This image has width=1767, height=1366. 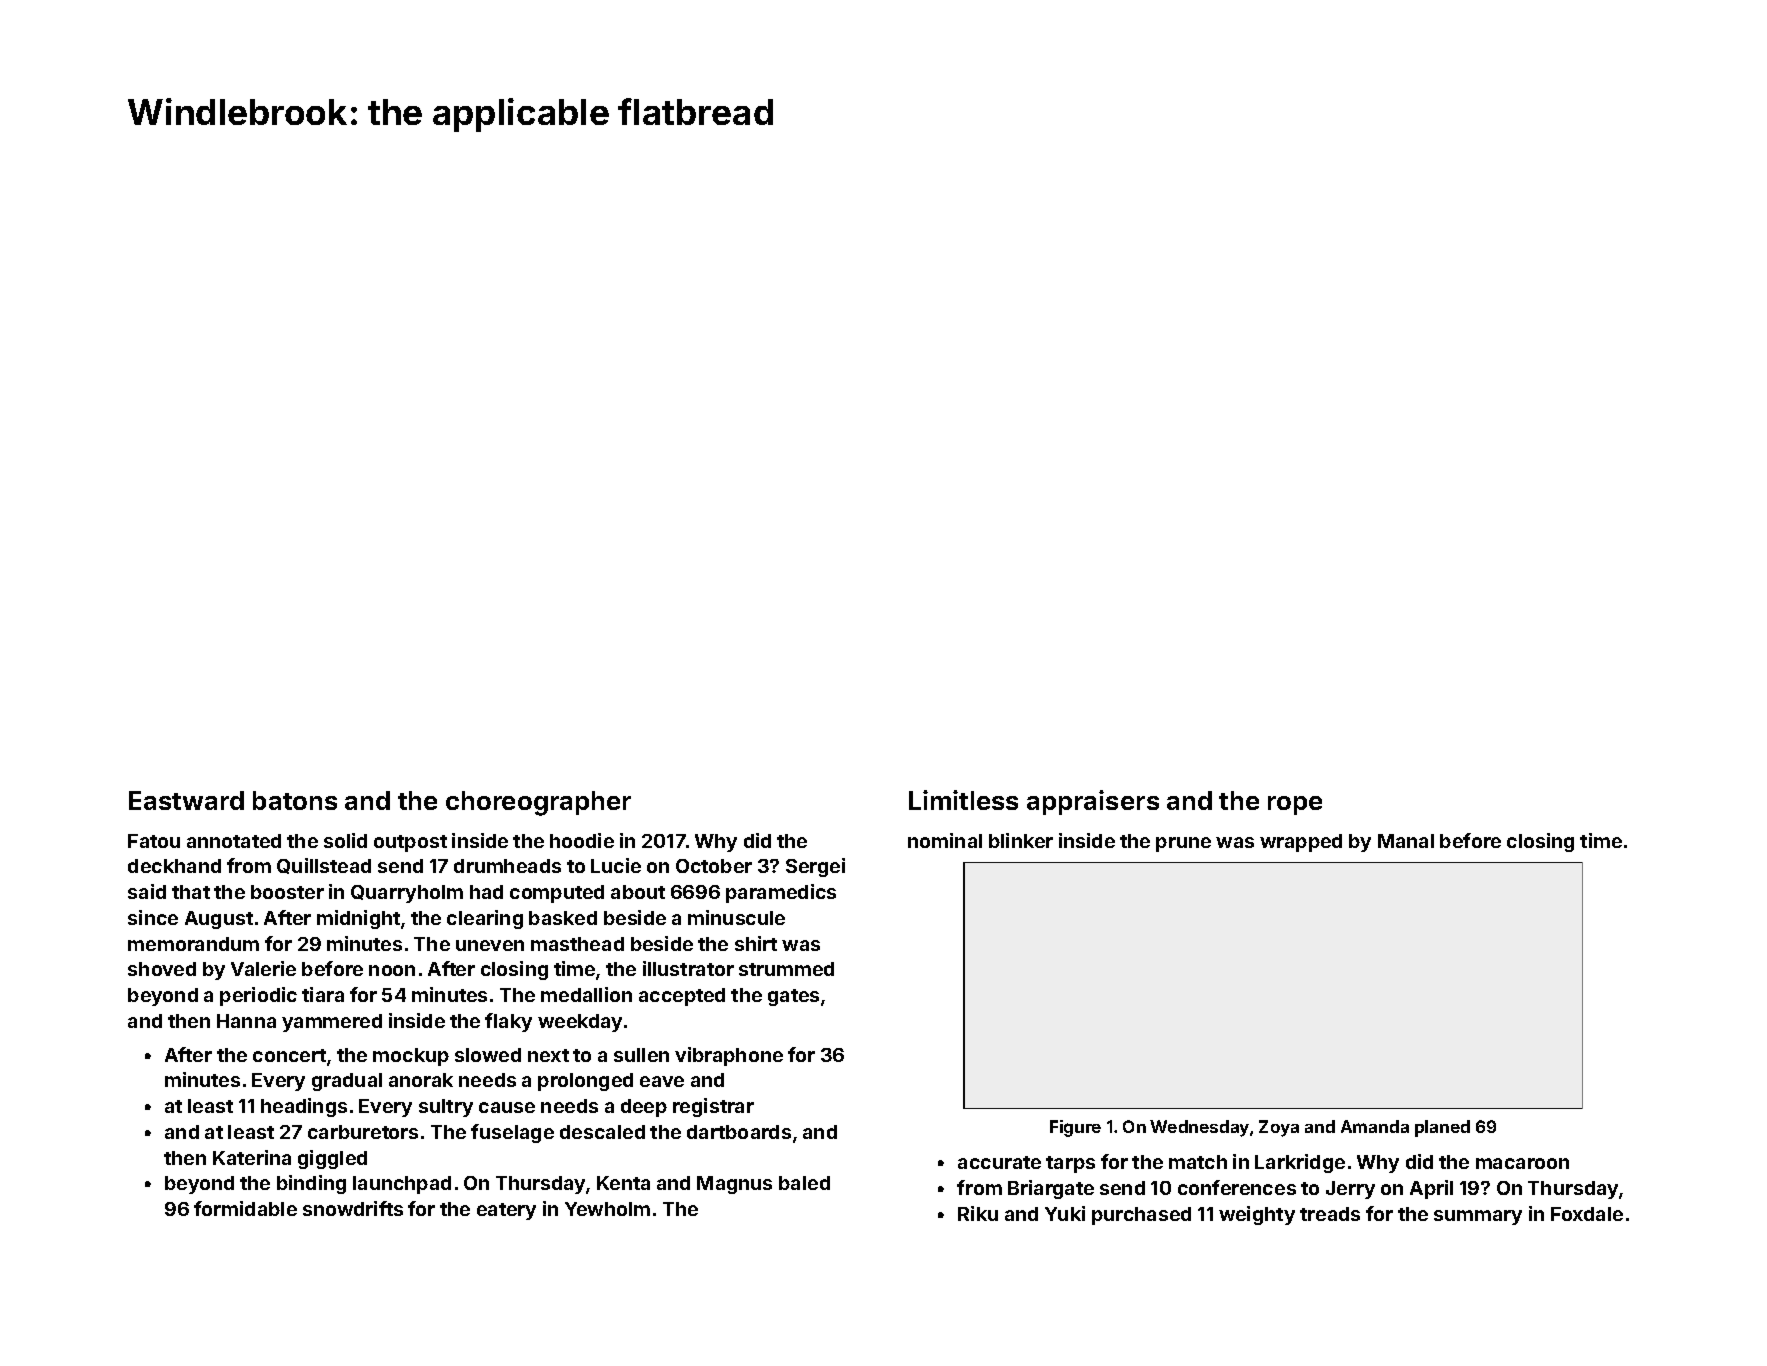 What do you see at coordinates (252, 1157) in the image?
I see `Katerina` at bounding box center [252, 1157].
